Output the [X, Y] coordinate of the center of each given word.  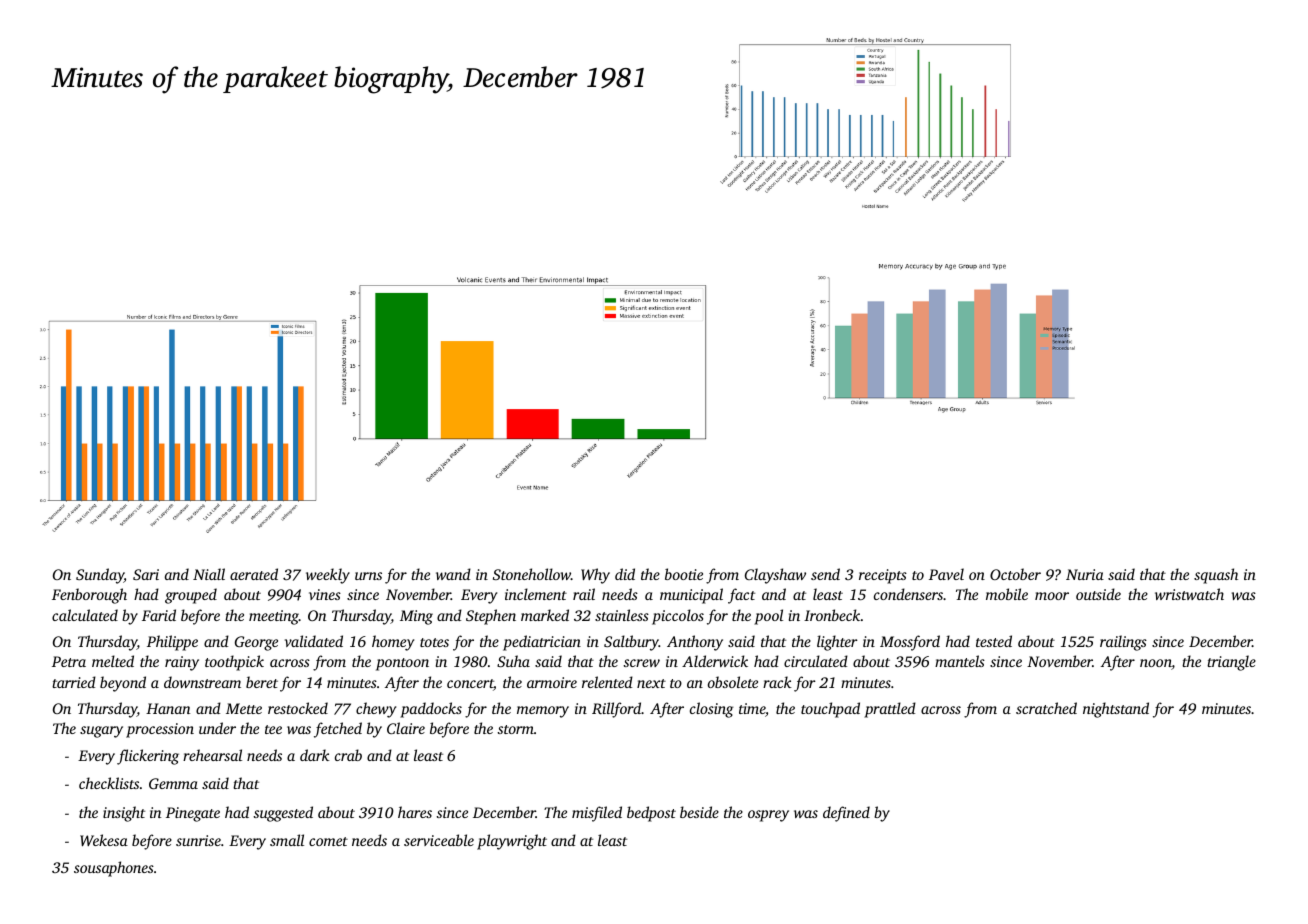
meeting [274, 617]
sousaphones [114, 869]
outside [1098, 594]
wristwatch [1189, 594]
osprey [768, 816]
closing [712, 710]
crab [348, 755]
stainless [622, 615]
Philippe [172, 643]
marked [545, 615]
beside [699, 812]
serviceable [439, 840]
